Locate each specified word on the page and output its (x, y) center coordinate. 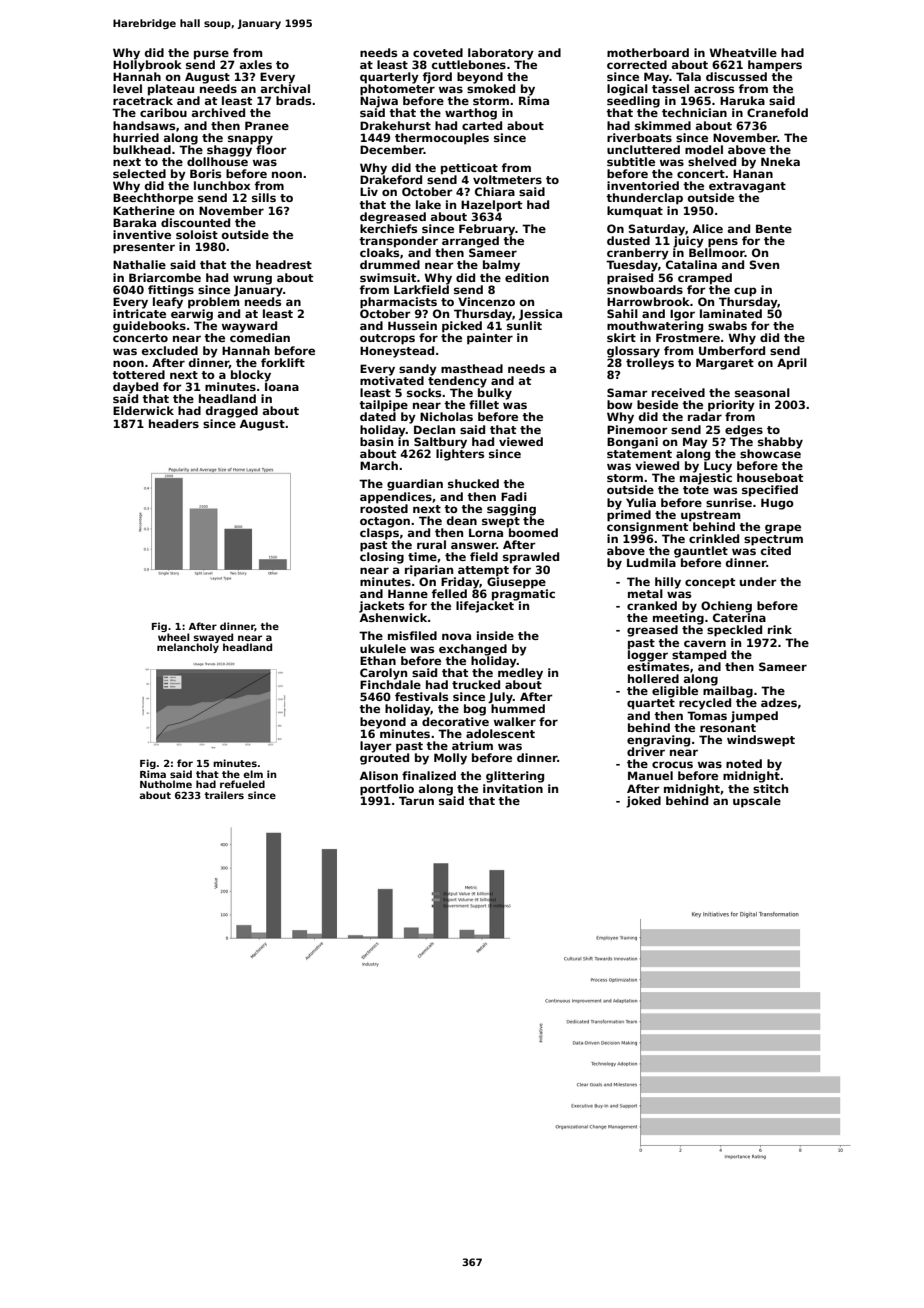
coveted (438, 52)
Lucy (718, 467)
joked (643, 802)
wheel (174, 637)
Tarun (416, 800)
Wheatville (743, 52)
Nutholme (166, 784)
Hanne (408, 593)
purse (211, 54)
